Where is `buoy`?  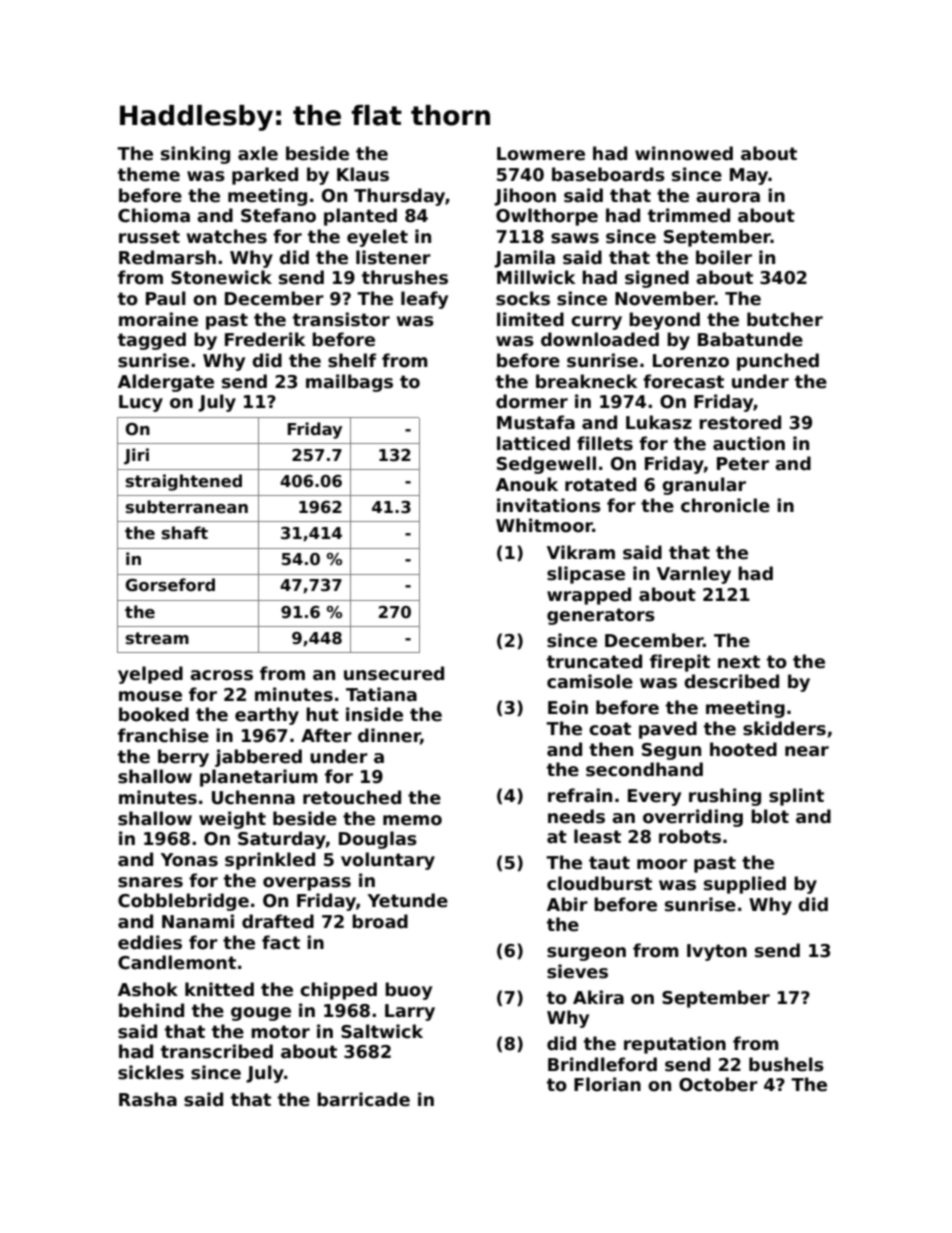
buoy is located at coordinates (408, 991).
